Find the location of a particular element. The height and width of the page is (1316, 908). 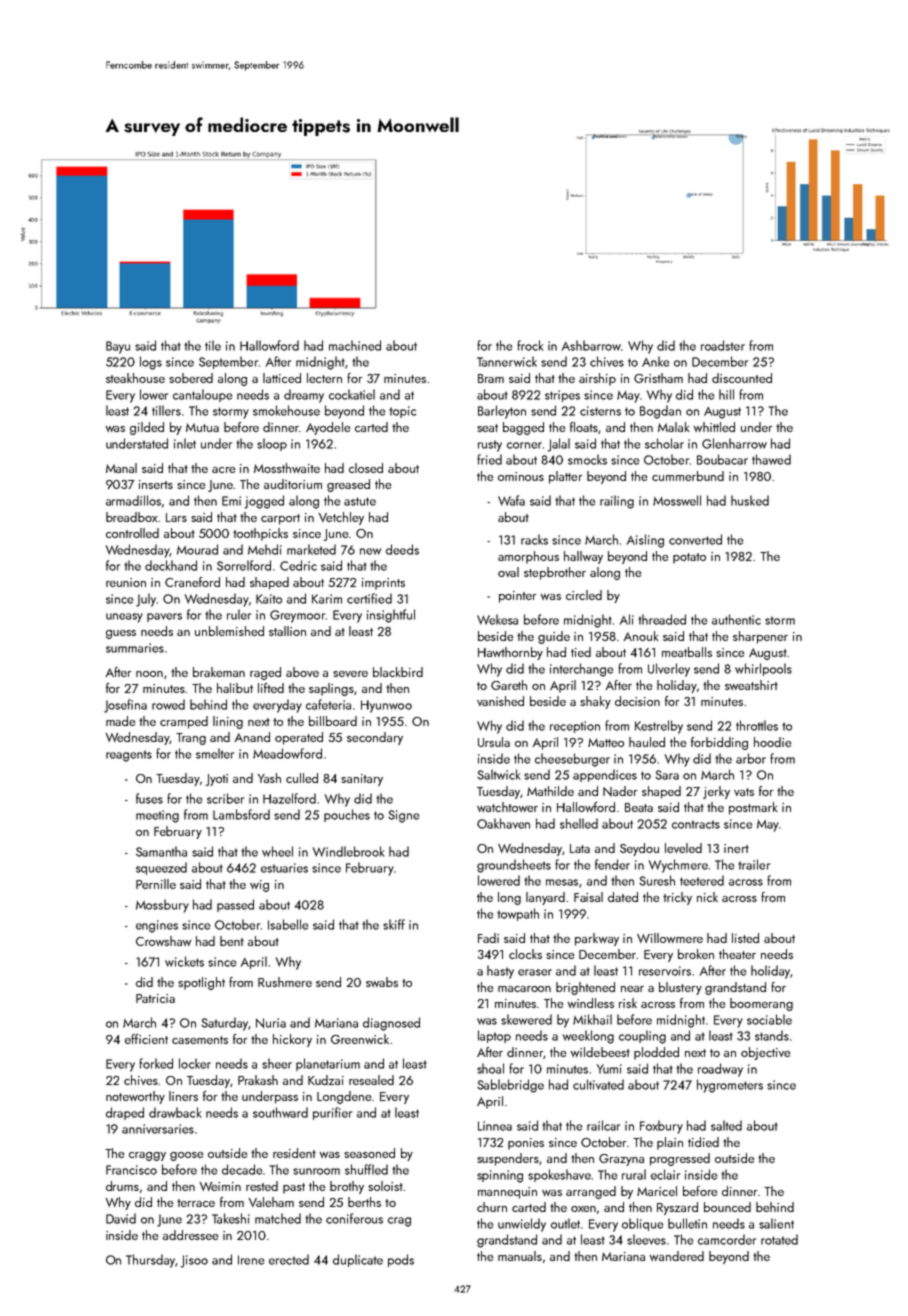

sanitary is located at coordinates (362, 780).
